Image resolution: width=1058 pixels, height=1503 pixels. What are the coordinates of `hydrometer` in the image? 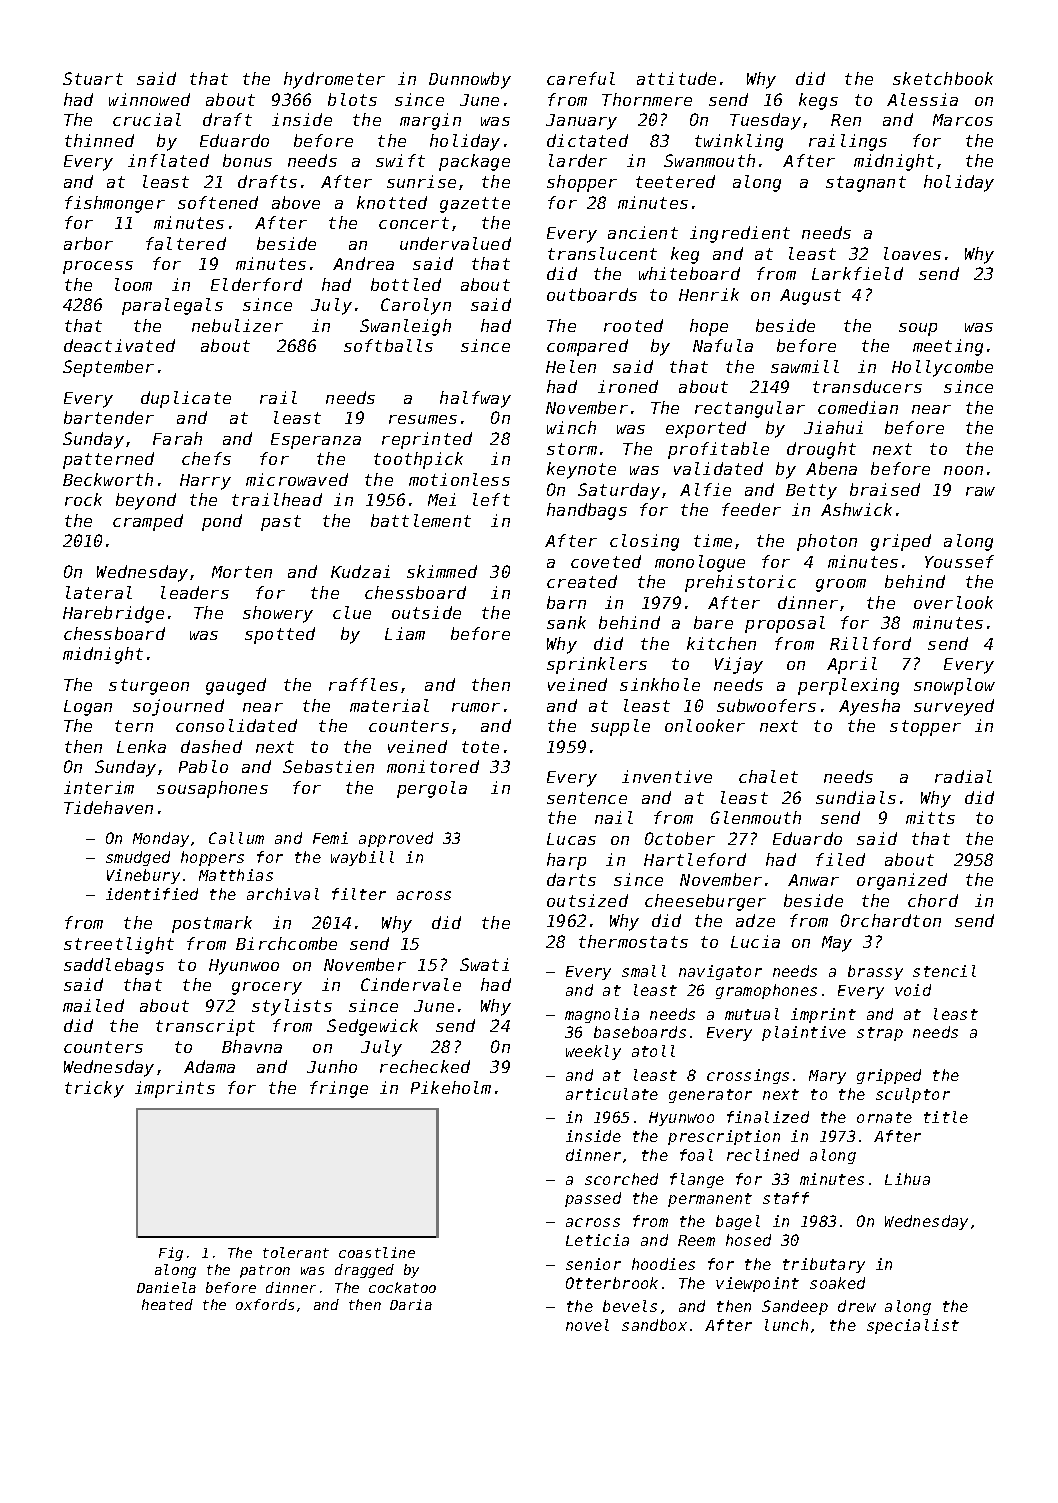 It's located at (334, 80).
